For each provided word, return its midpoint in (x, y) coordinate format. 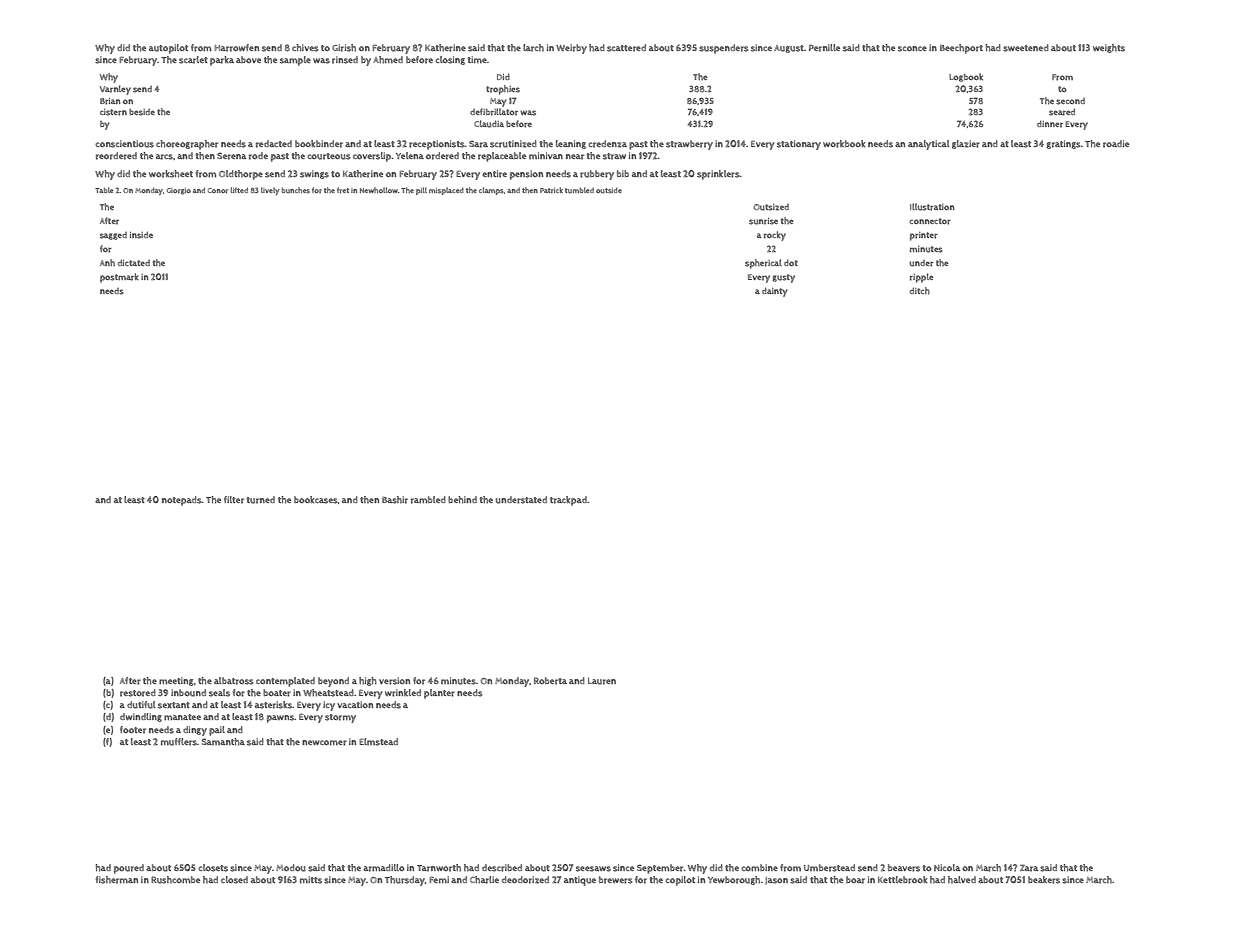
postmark (119, 278)
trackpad (568, 501)
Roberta (550, 681)
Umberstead (829, 868)
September (660, 869)
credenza (608, 144)
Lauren (602, 681)
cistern (113, 112)
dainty (775, 292)
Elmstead (378, 742)
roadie (1116, 144)
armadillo (384, 868)
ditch (920, 291)
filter (234, 500)
